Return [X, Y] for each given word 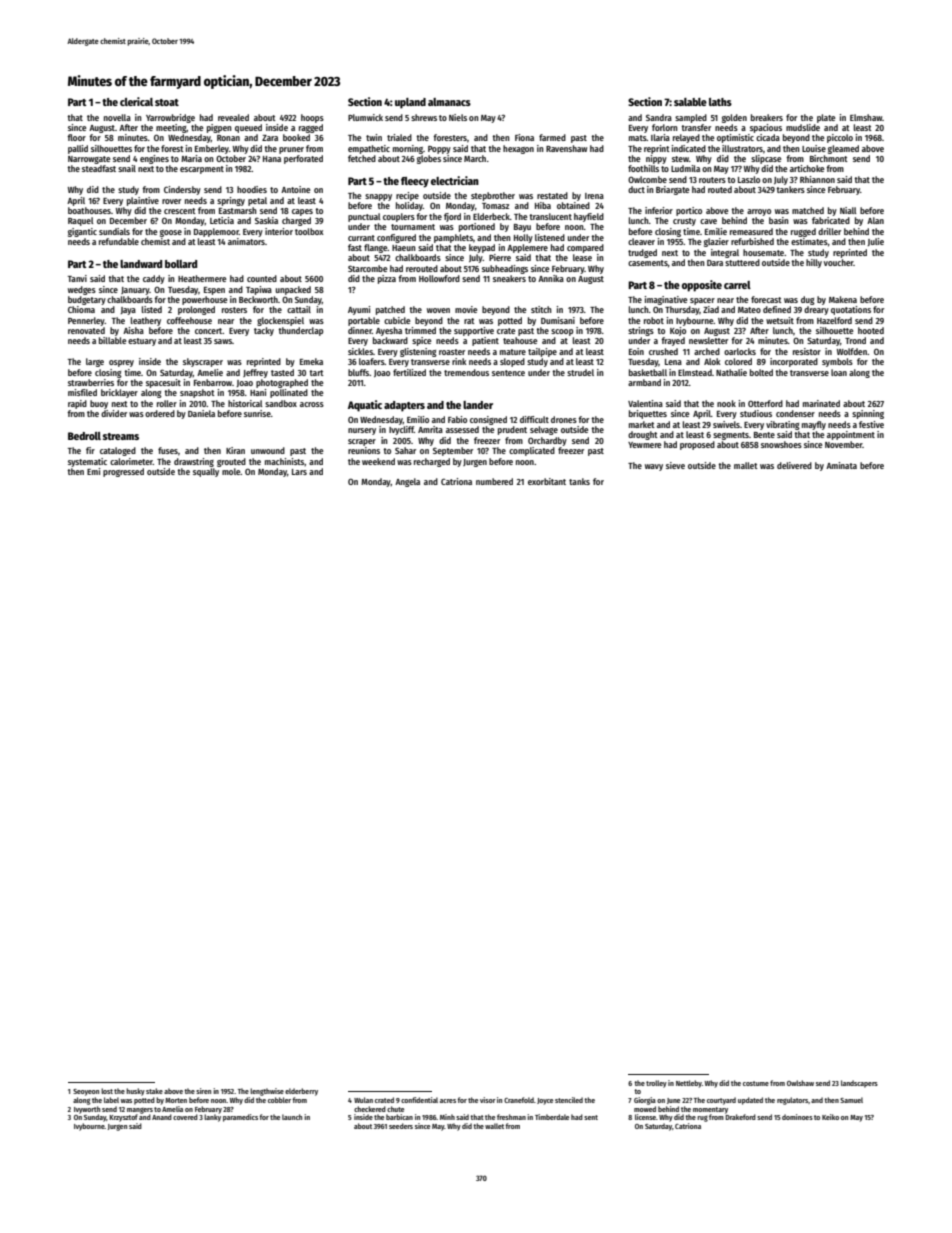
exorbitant [547, 481]
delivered [794, 465]
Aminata [841, 465]
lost [107, 1091]
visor [488, 1100]
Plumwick [365, 117]
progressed [123, 472]
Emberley [212, 149]
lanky [212, 1118]
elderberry [301, 1092]
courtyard [721, 1101]
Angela [407, 482]
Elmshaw [866, 117]
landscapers [859, 1084]
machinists [285, 461]
